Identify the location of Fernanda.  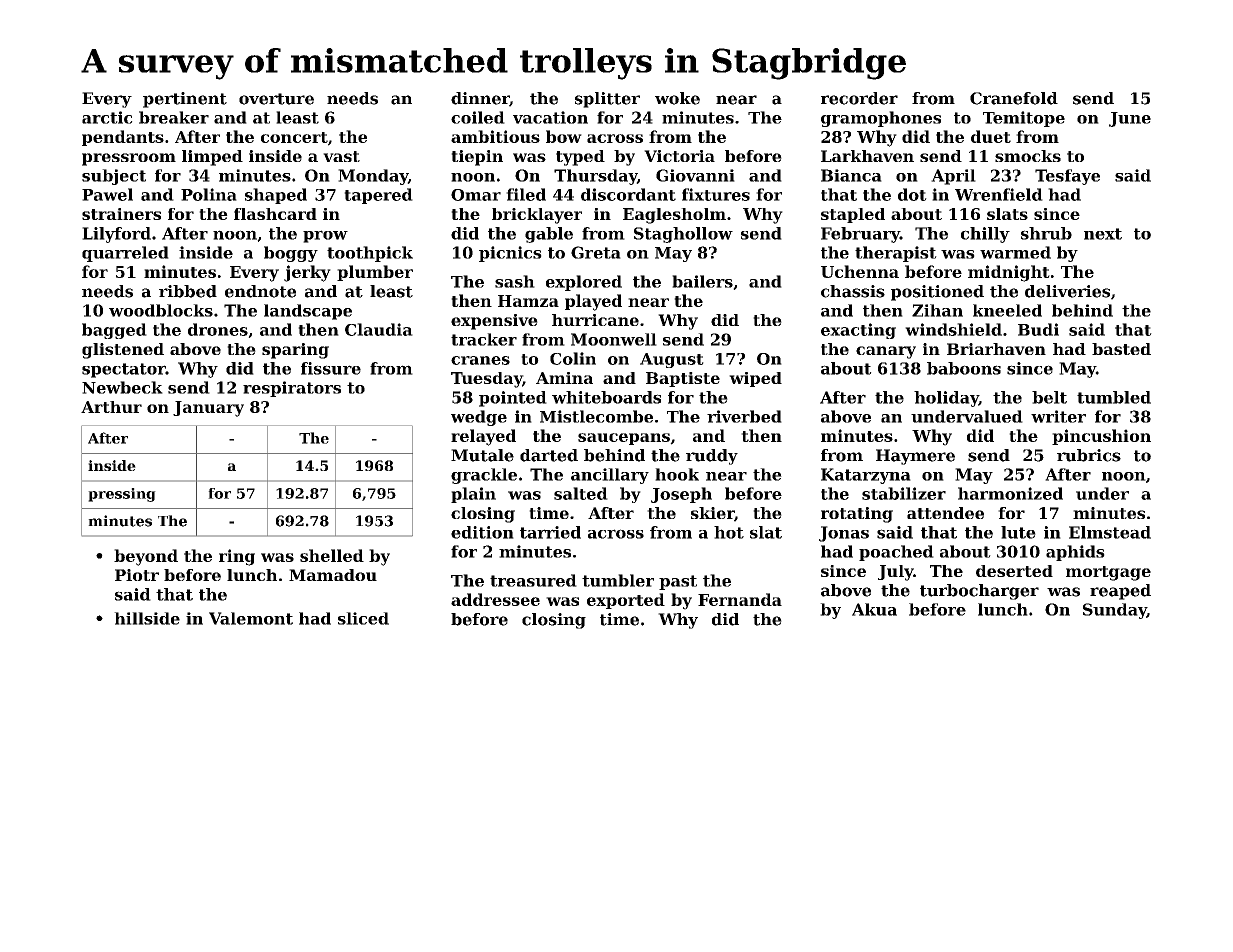
(740, 599).
